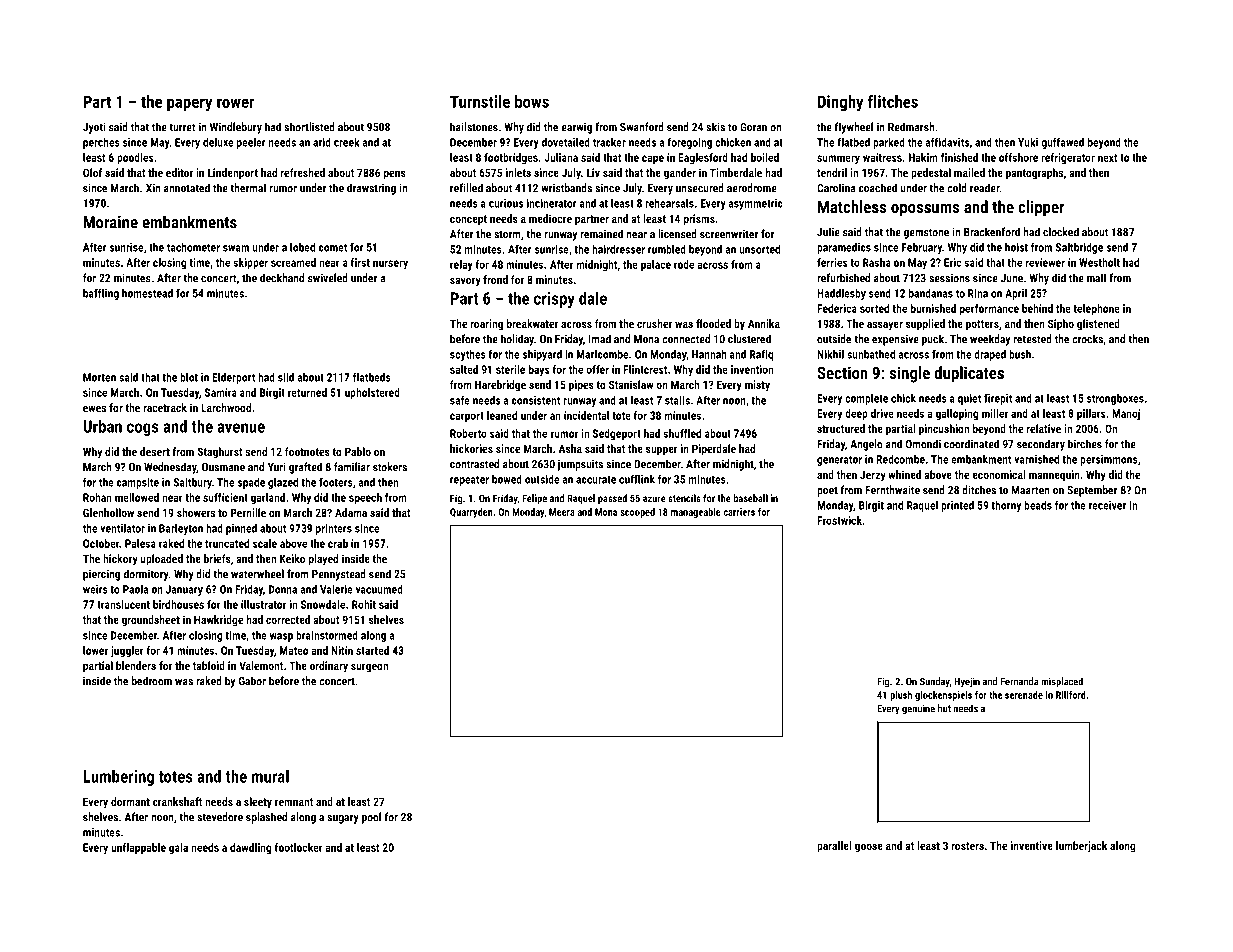 This screenshot has width=1233, height=952. I want to click on lumberjack, so click(1081, 847).
